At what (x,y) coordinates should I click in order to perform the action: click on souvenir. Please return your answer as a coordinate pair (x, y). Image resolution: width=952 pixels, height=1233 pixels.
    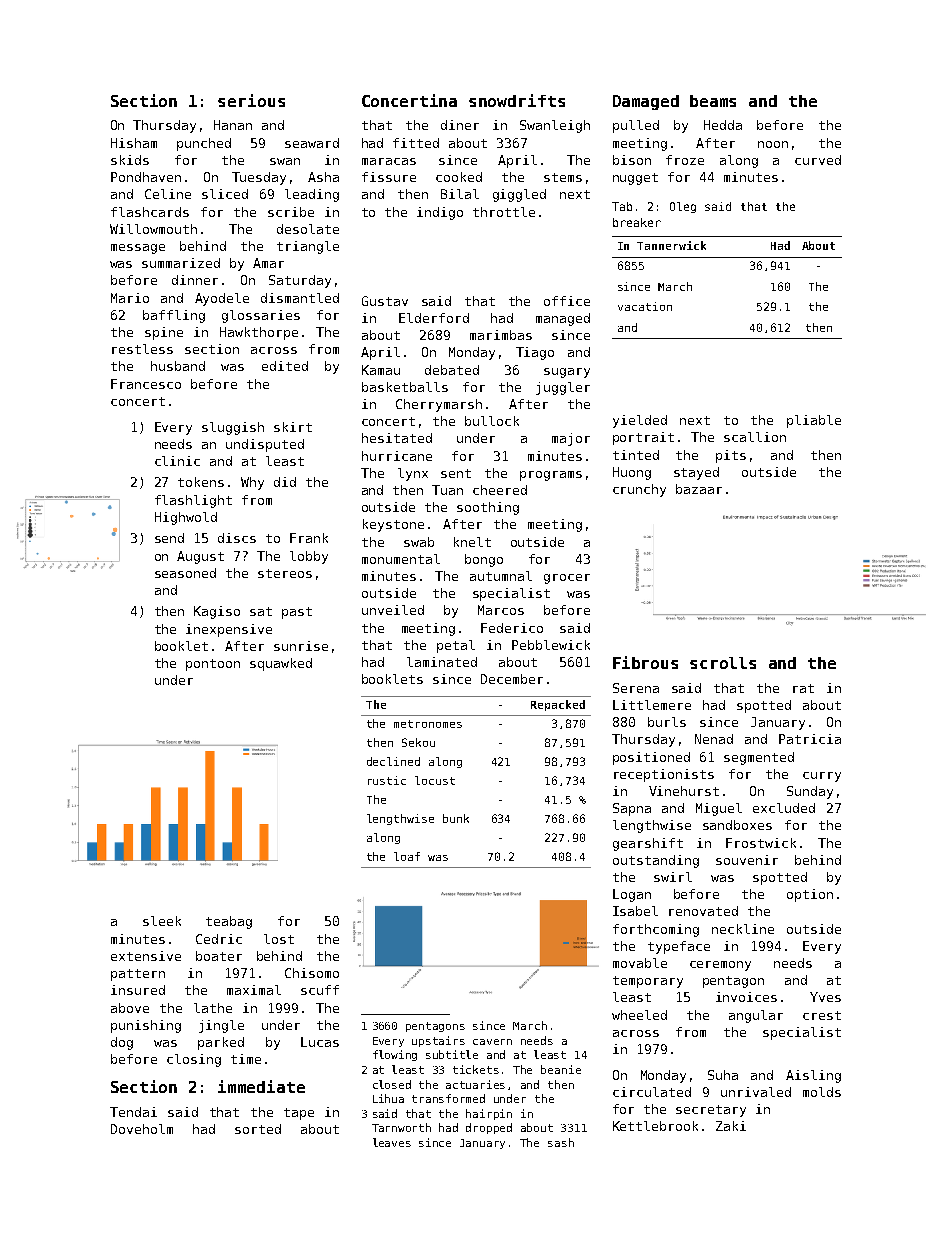
    Looking at the image, I should click on (747, 860).
